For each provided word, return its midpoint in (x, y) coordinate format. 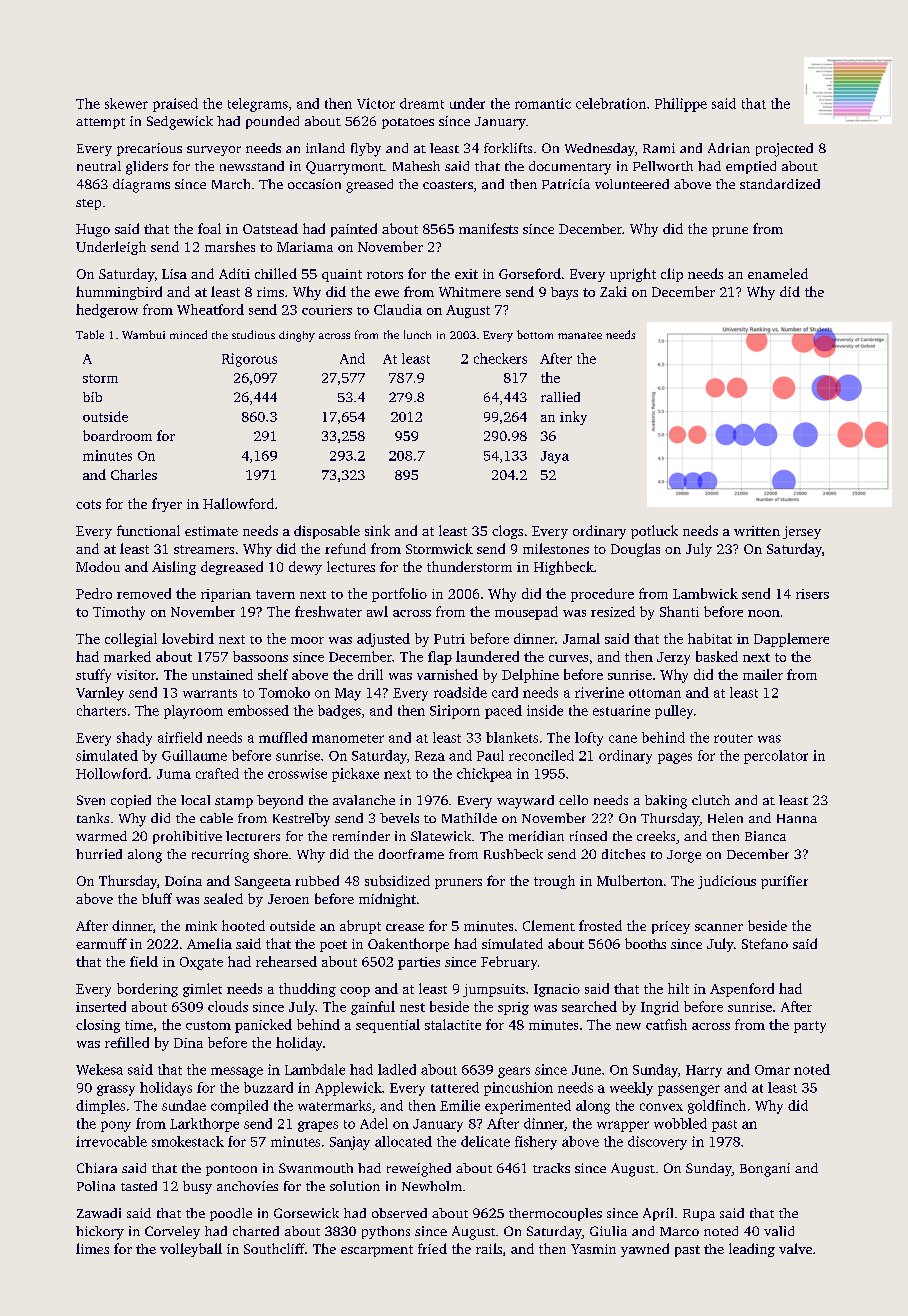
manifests (488, 228)
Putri (449, 639)
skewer (126, 103)
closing (98, 1026)
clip (672, 275)
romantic (543, 103)
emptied (751, 167)
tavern (275, 594)
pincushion (518, 1089)
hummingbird (119, 293)
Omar (772, 1070)
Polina (96, 1186)
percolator (776, 757)
